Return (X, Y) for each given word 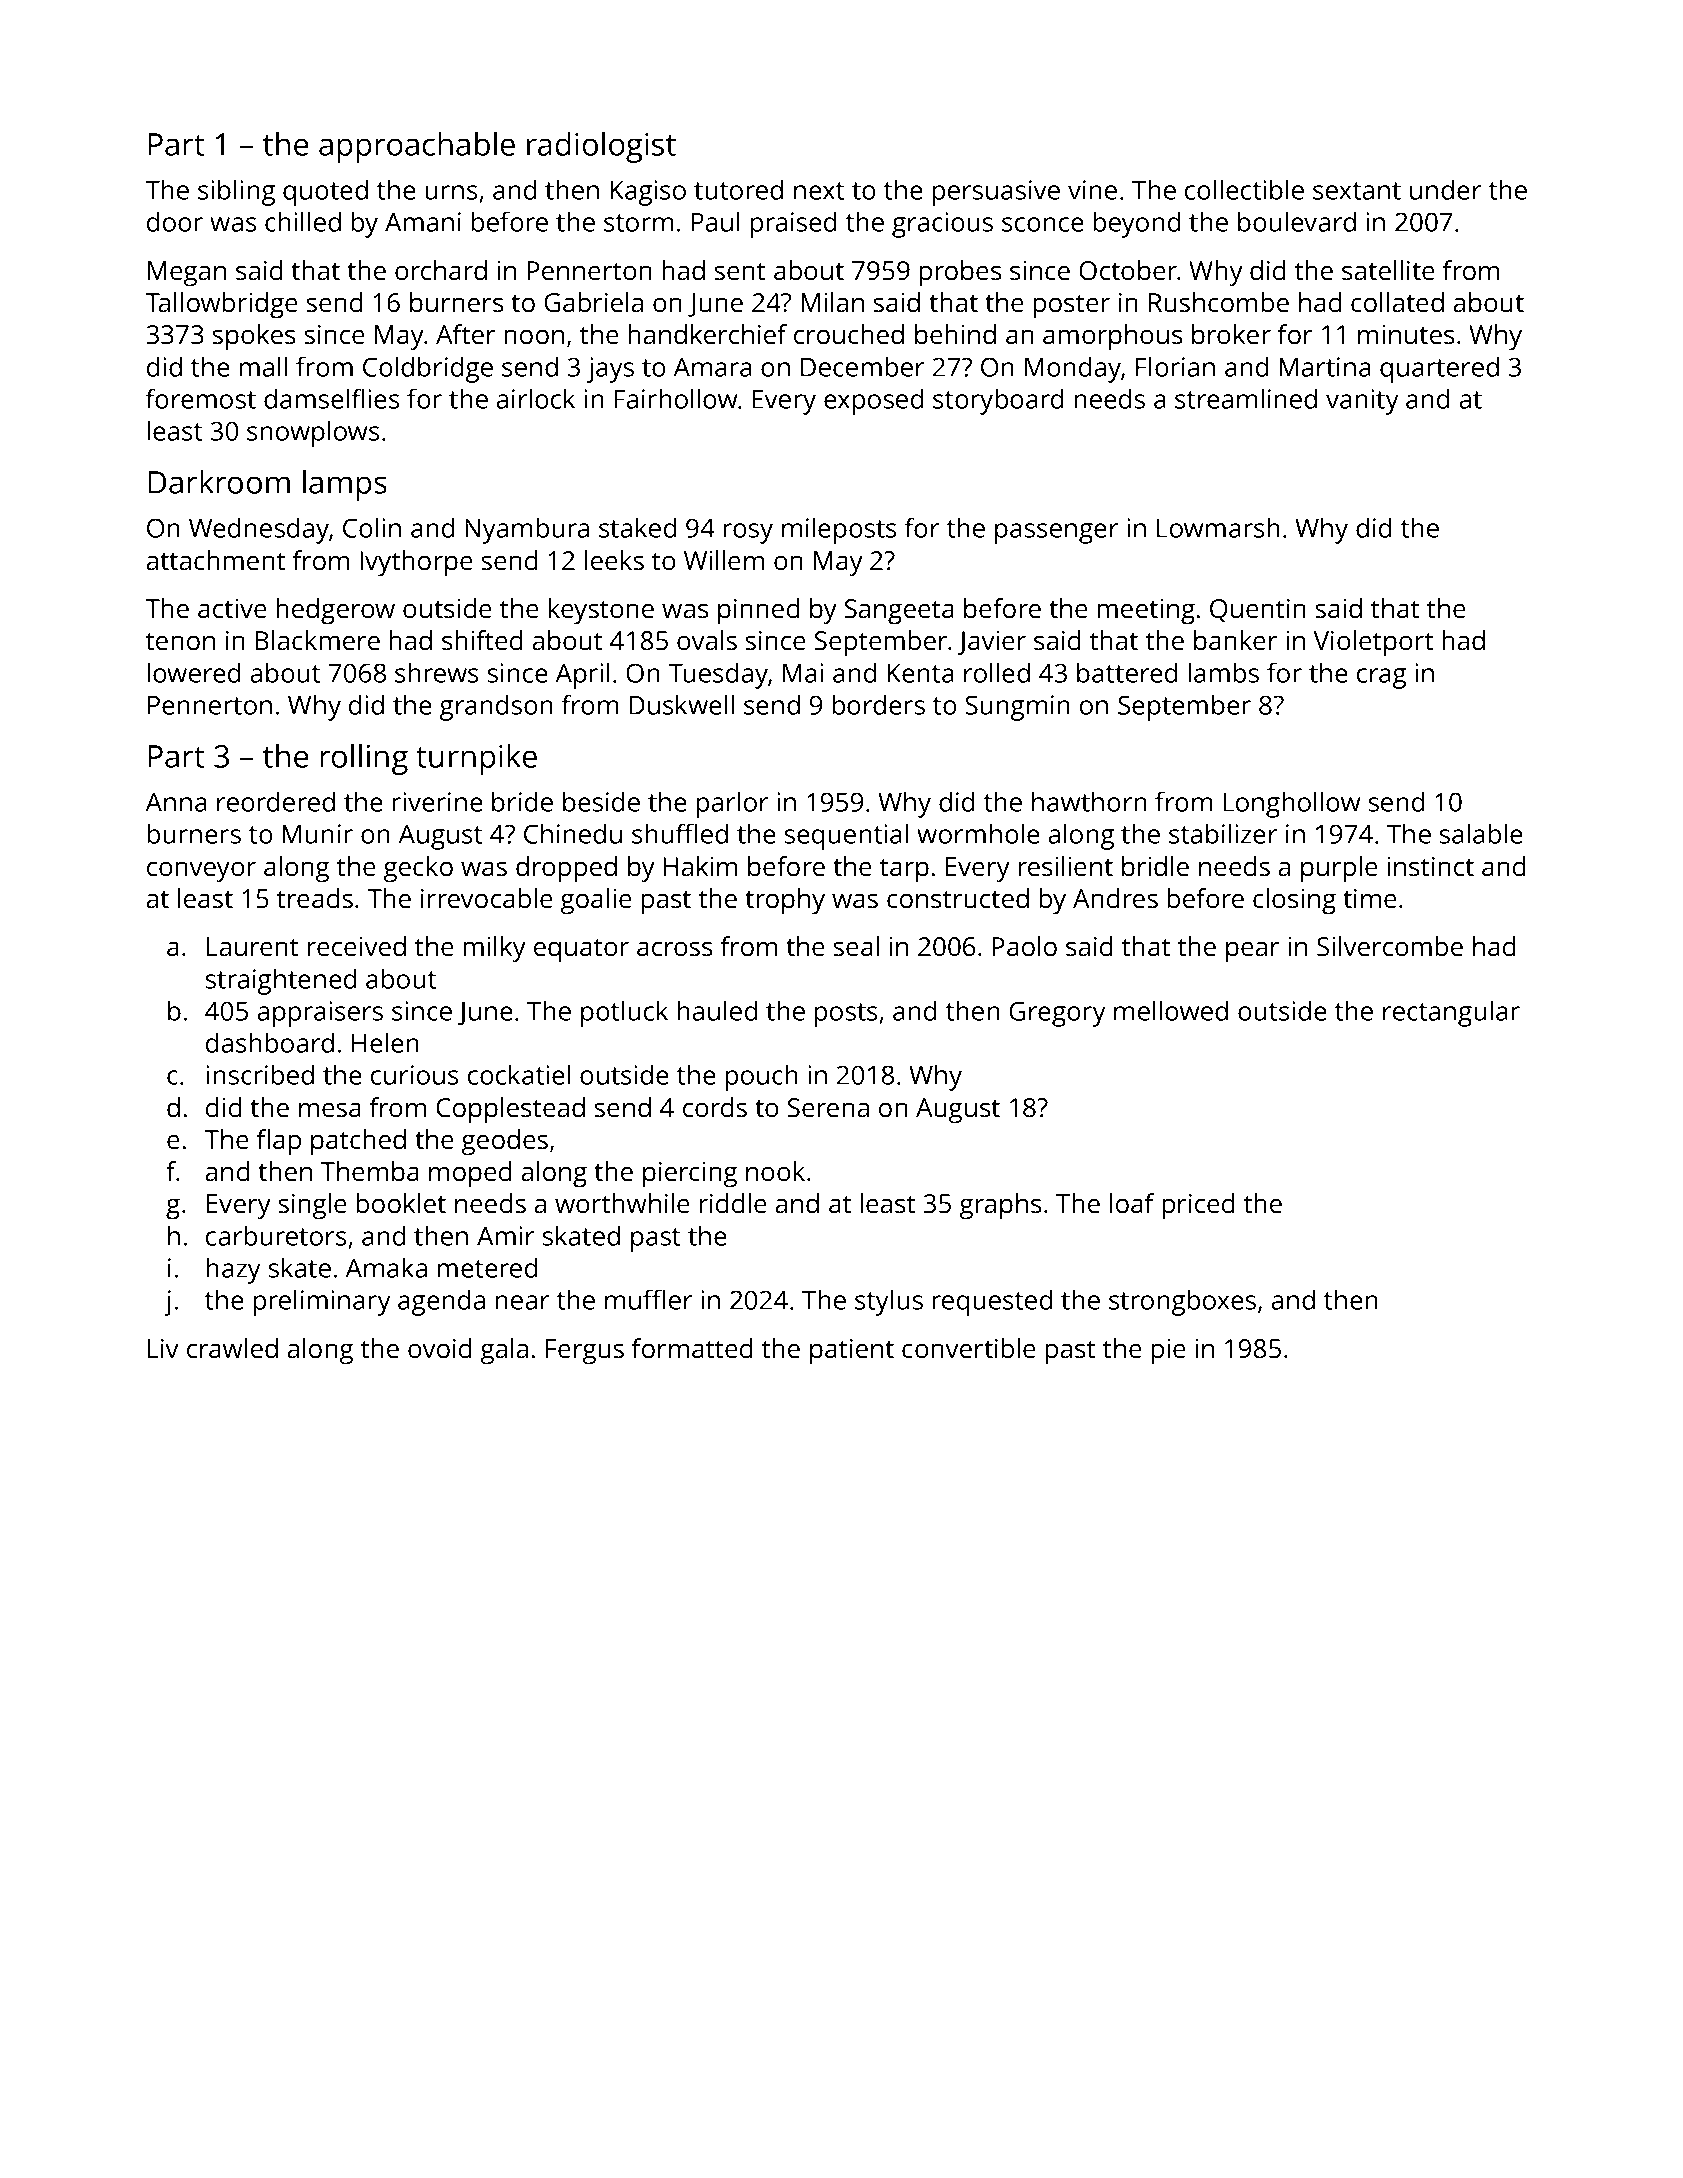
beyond (1136, 224)
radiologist (601, 147)
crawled (232, 1348)
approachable (417, 147)
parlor (732, 804)
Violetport (1373, 643)
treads (315, 898)
